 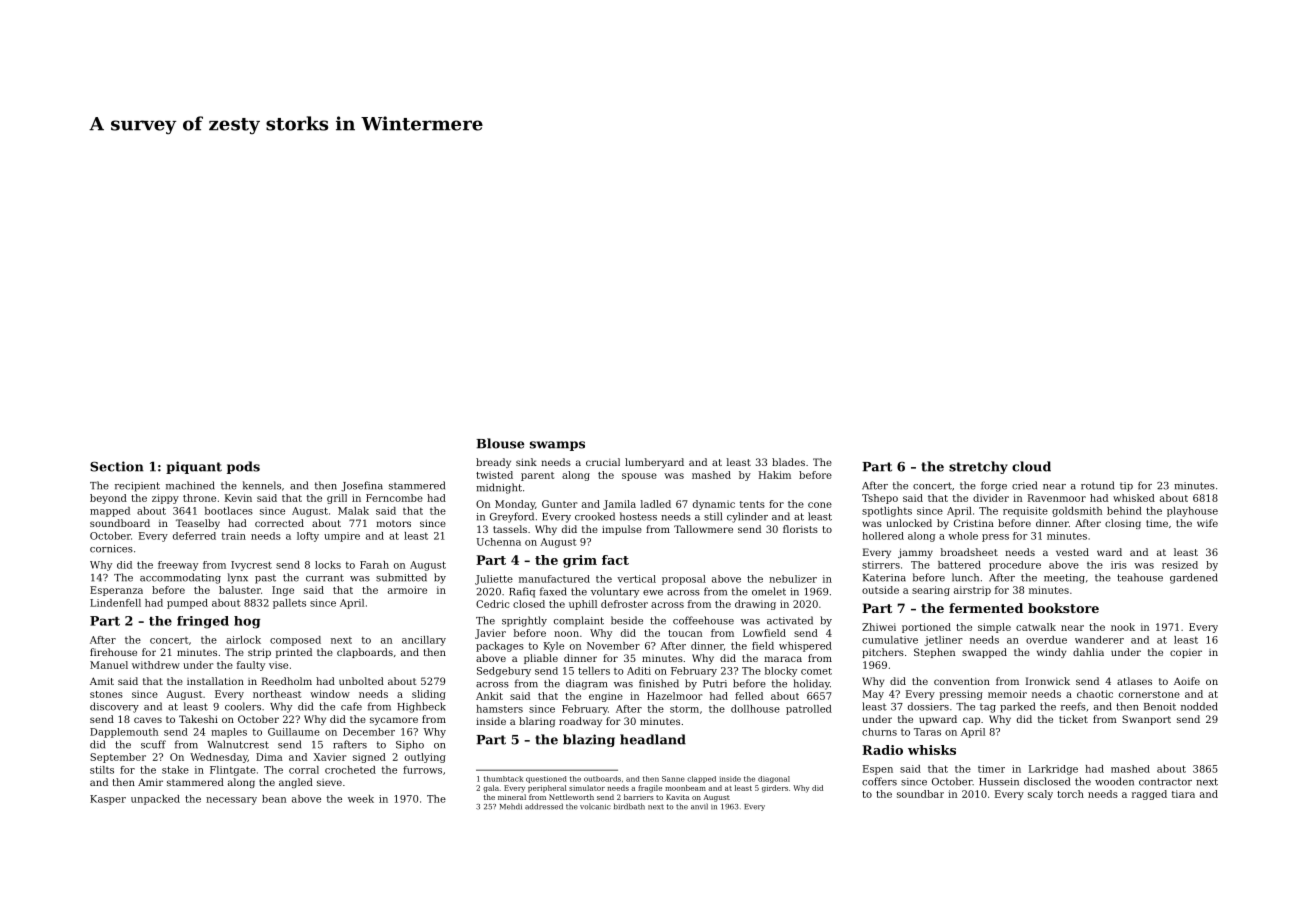 I want to click on birdbath, so click(x=629, y=806).
